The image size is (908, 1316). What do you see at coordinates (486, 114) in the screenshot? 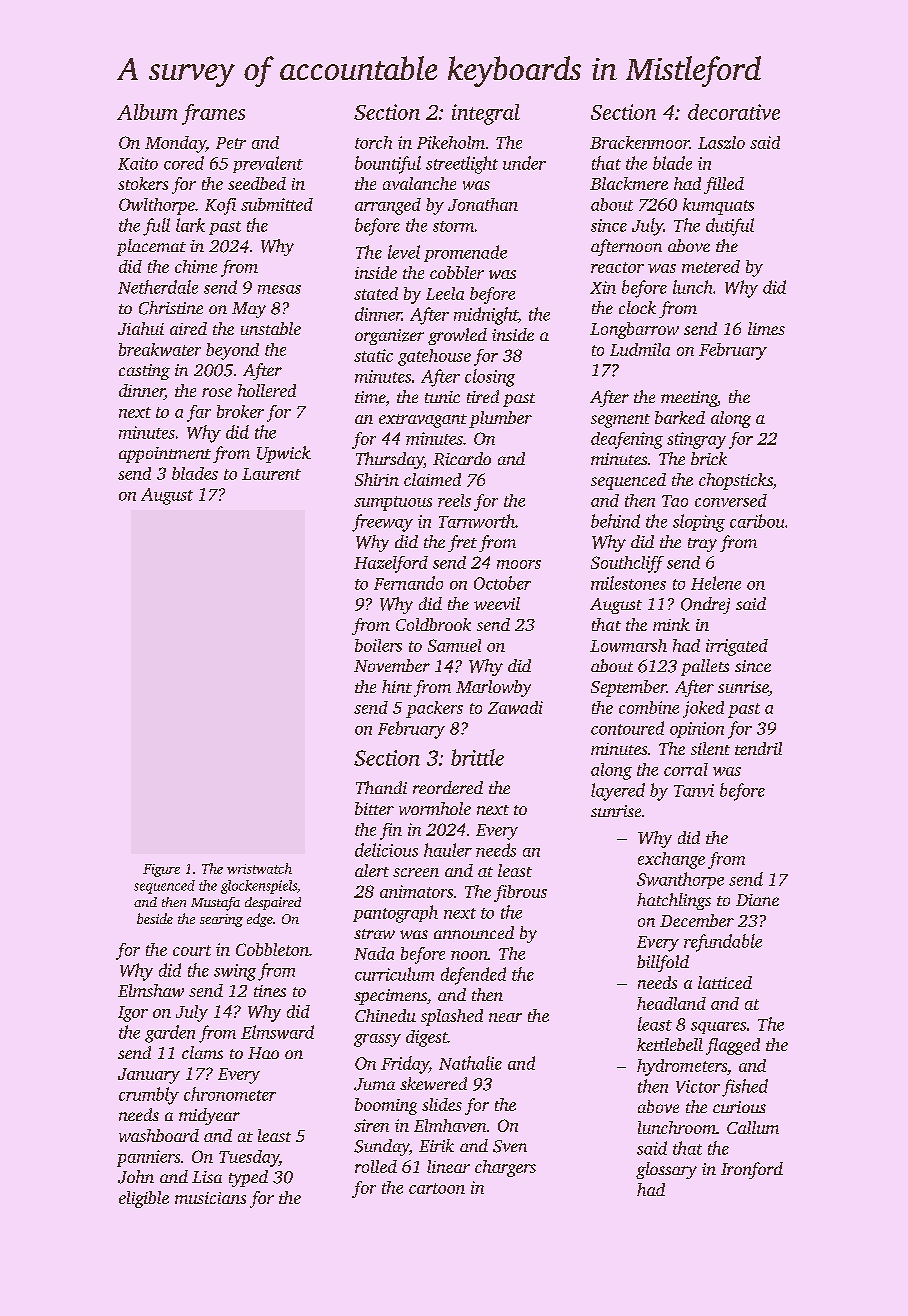
I see `integral` at bounding box center [486, 114].
